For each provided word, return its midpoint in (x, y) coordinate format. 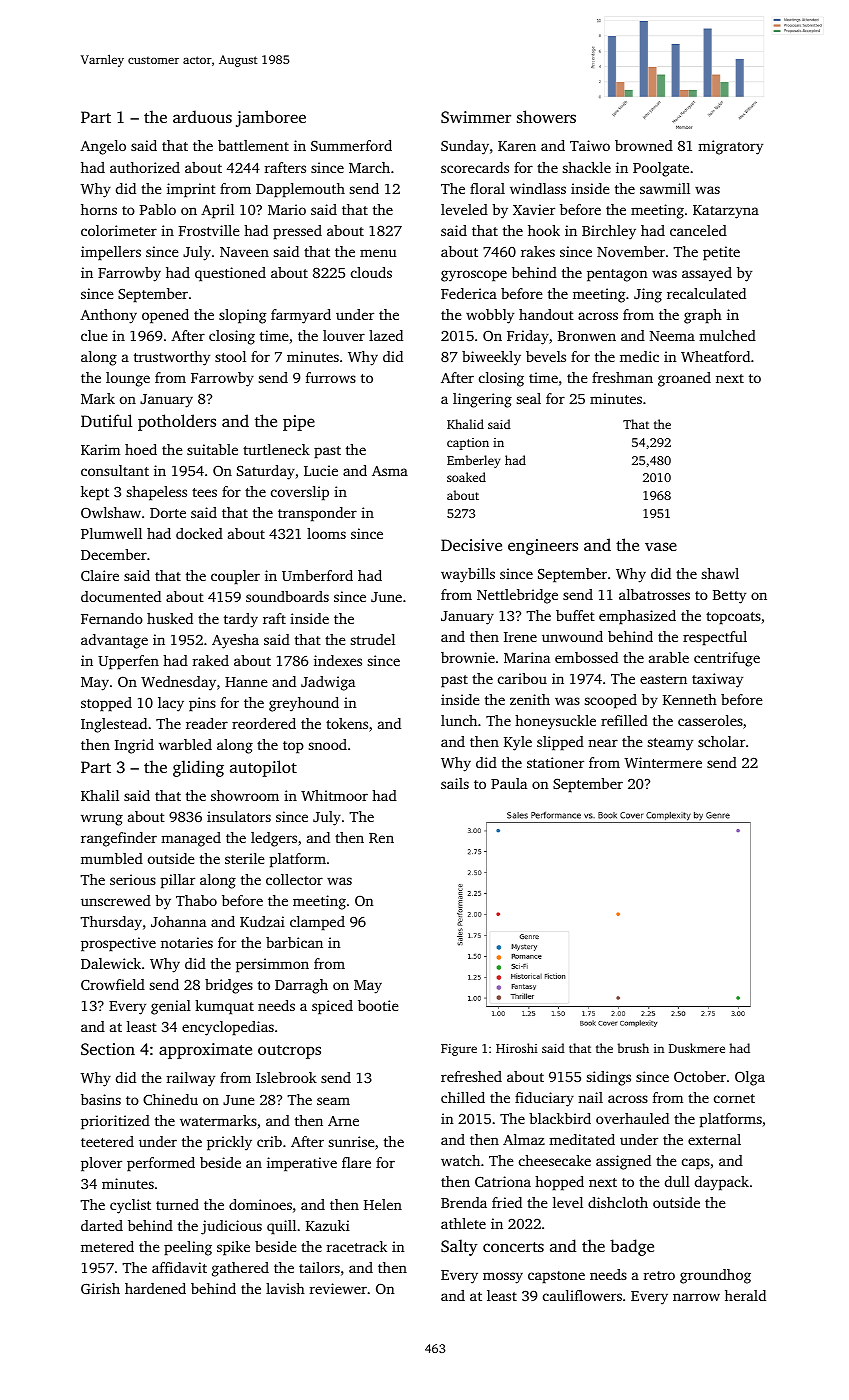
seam (333, 1101)
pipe (299, 423)
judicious (231, 1227)
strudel (373, 639)
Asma (390, 471)
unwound (572, 636)
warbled (185, 744)
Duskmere (697, 1048)
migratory (730, 147)
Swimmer (476, 117)
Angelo (103, 147)
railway (191, 1079)
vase (661, 546)
